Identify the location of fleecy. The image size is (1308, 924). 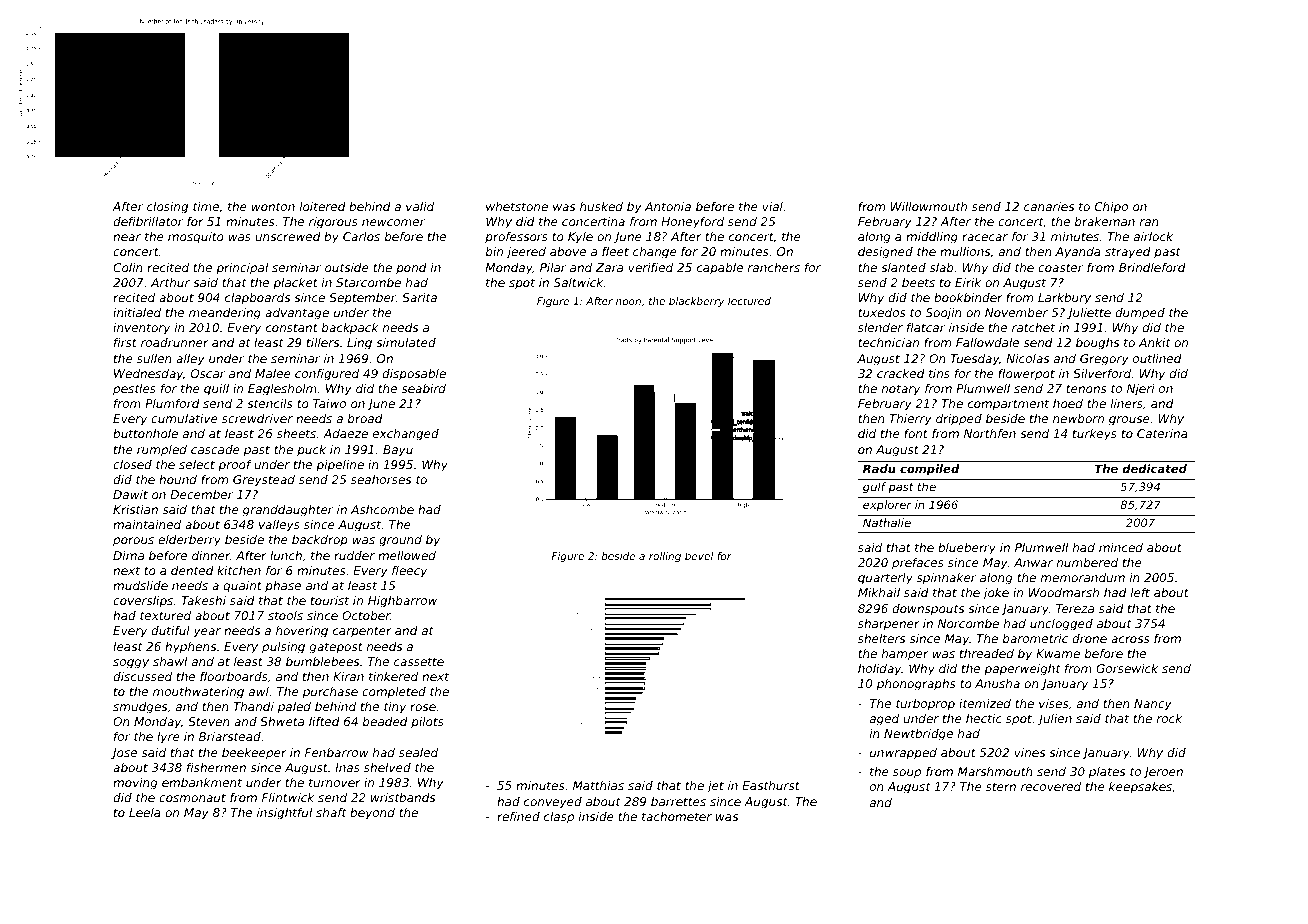
(409, 572).
